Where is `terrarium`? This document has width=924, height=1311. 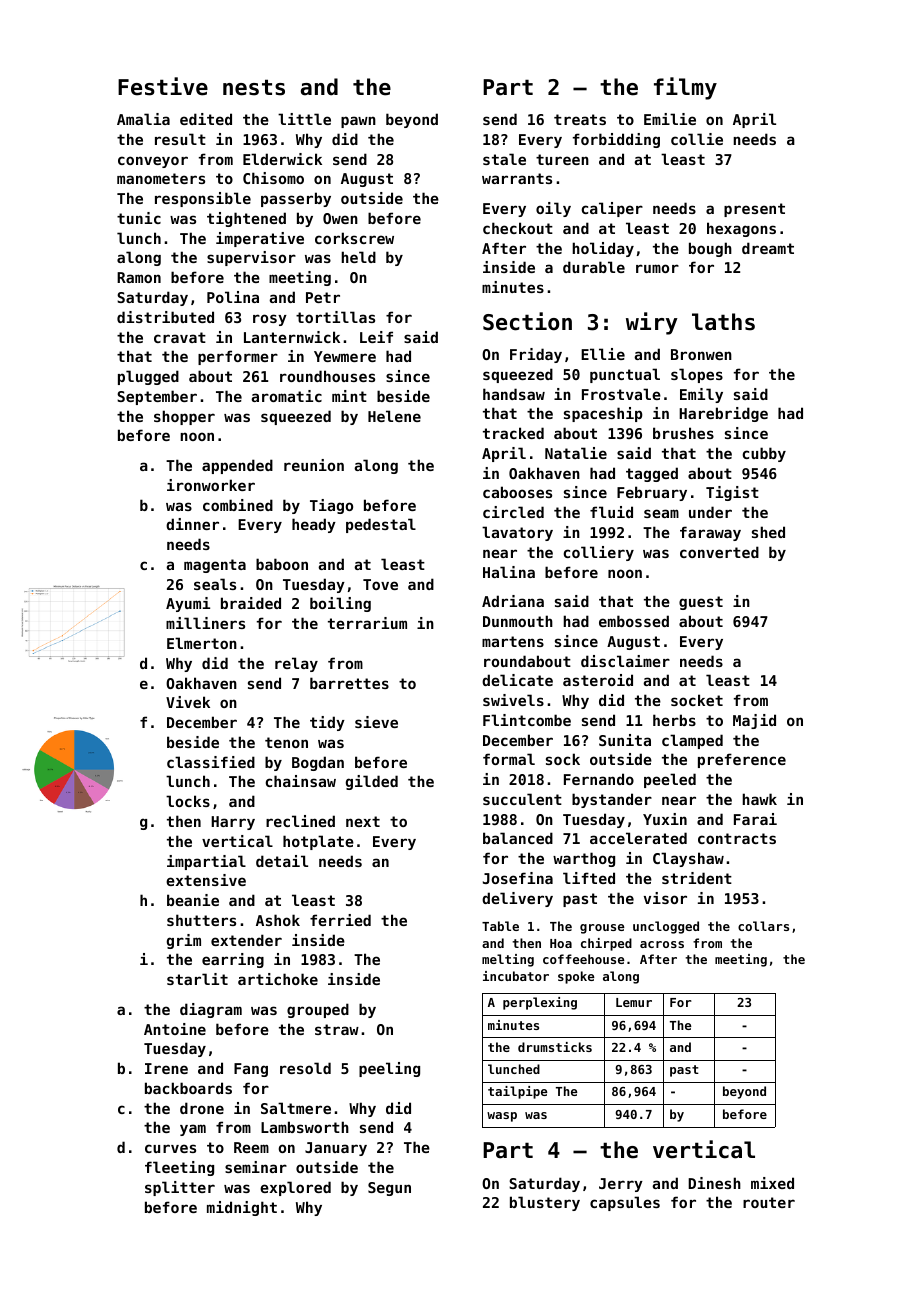
terrarium is located at coordinates (367, 623).
